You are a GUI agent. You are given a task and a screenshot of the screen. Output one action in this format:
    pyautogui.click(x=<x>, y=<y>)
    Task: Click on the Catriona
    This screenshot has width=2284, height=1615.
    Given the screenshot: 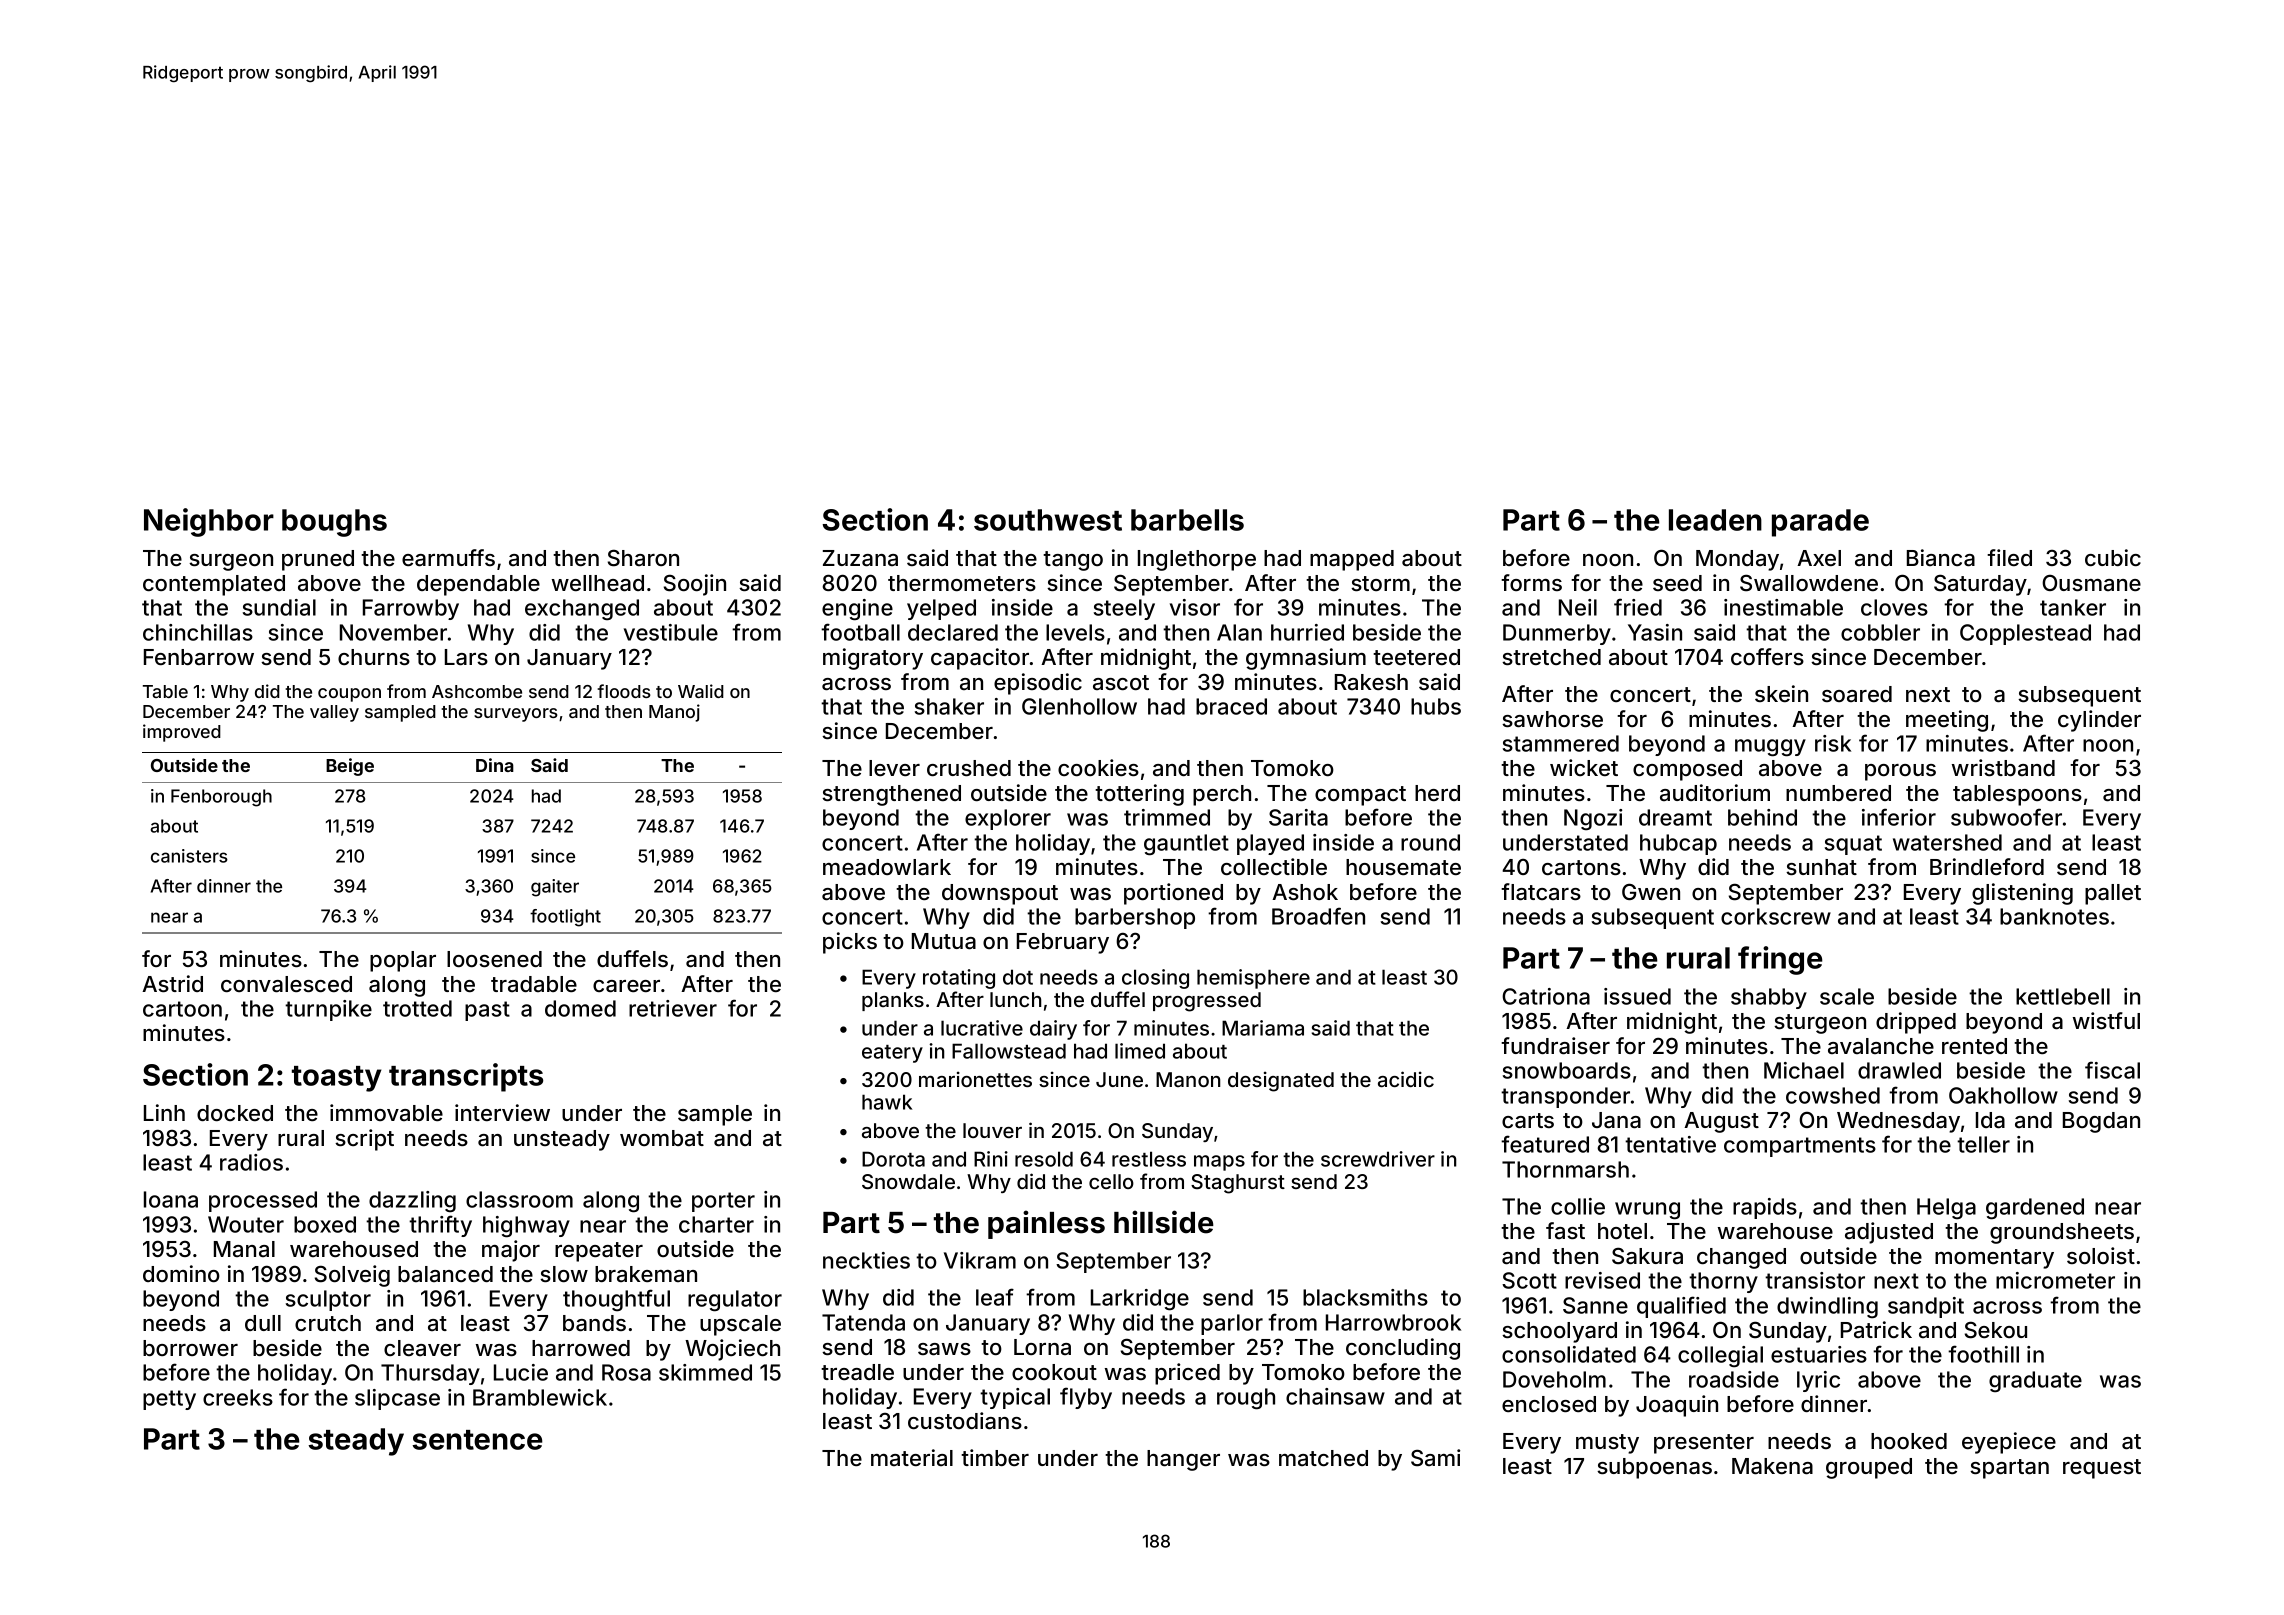 What is the action you would take?
    pyautogui.click(x=1546, y=996)
